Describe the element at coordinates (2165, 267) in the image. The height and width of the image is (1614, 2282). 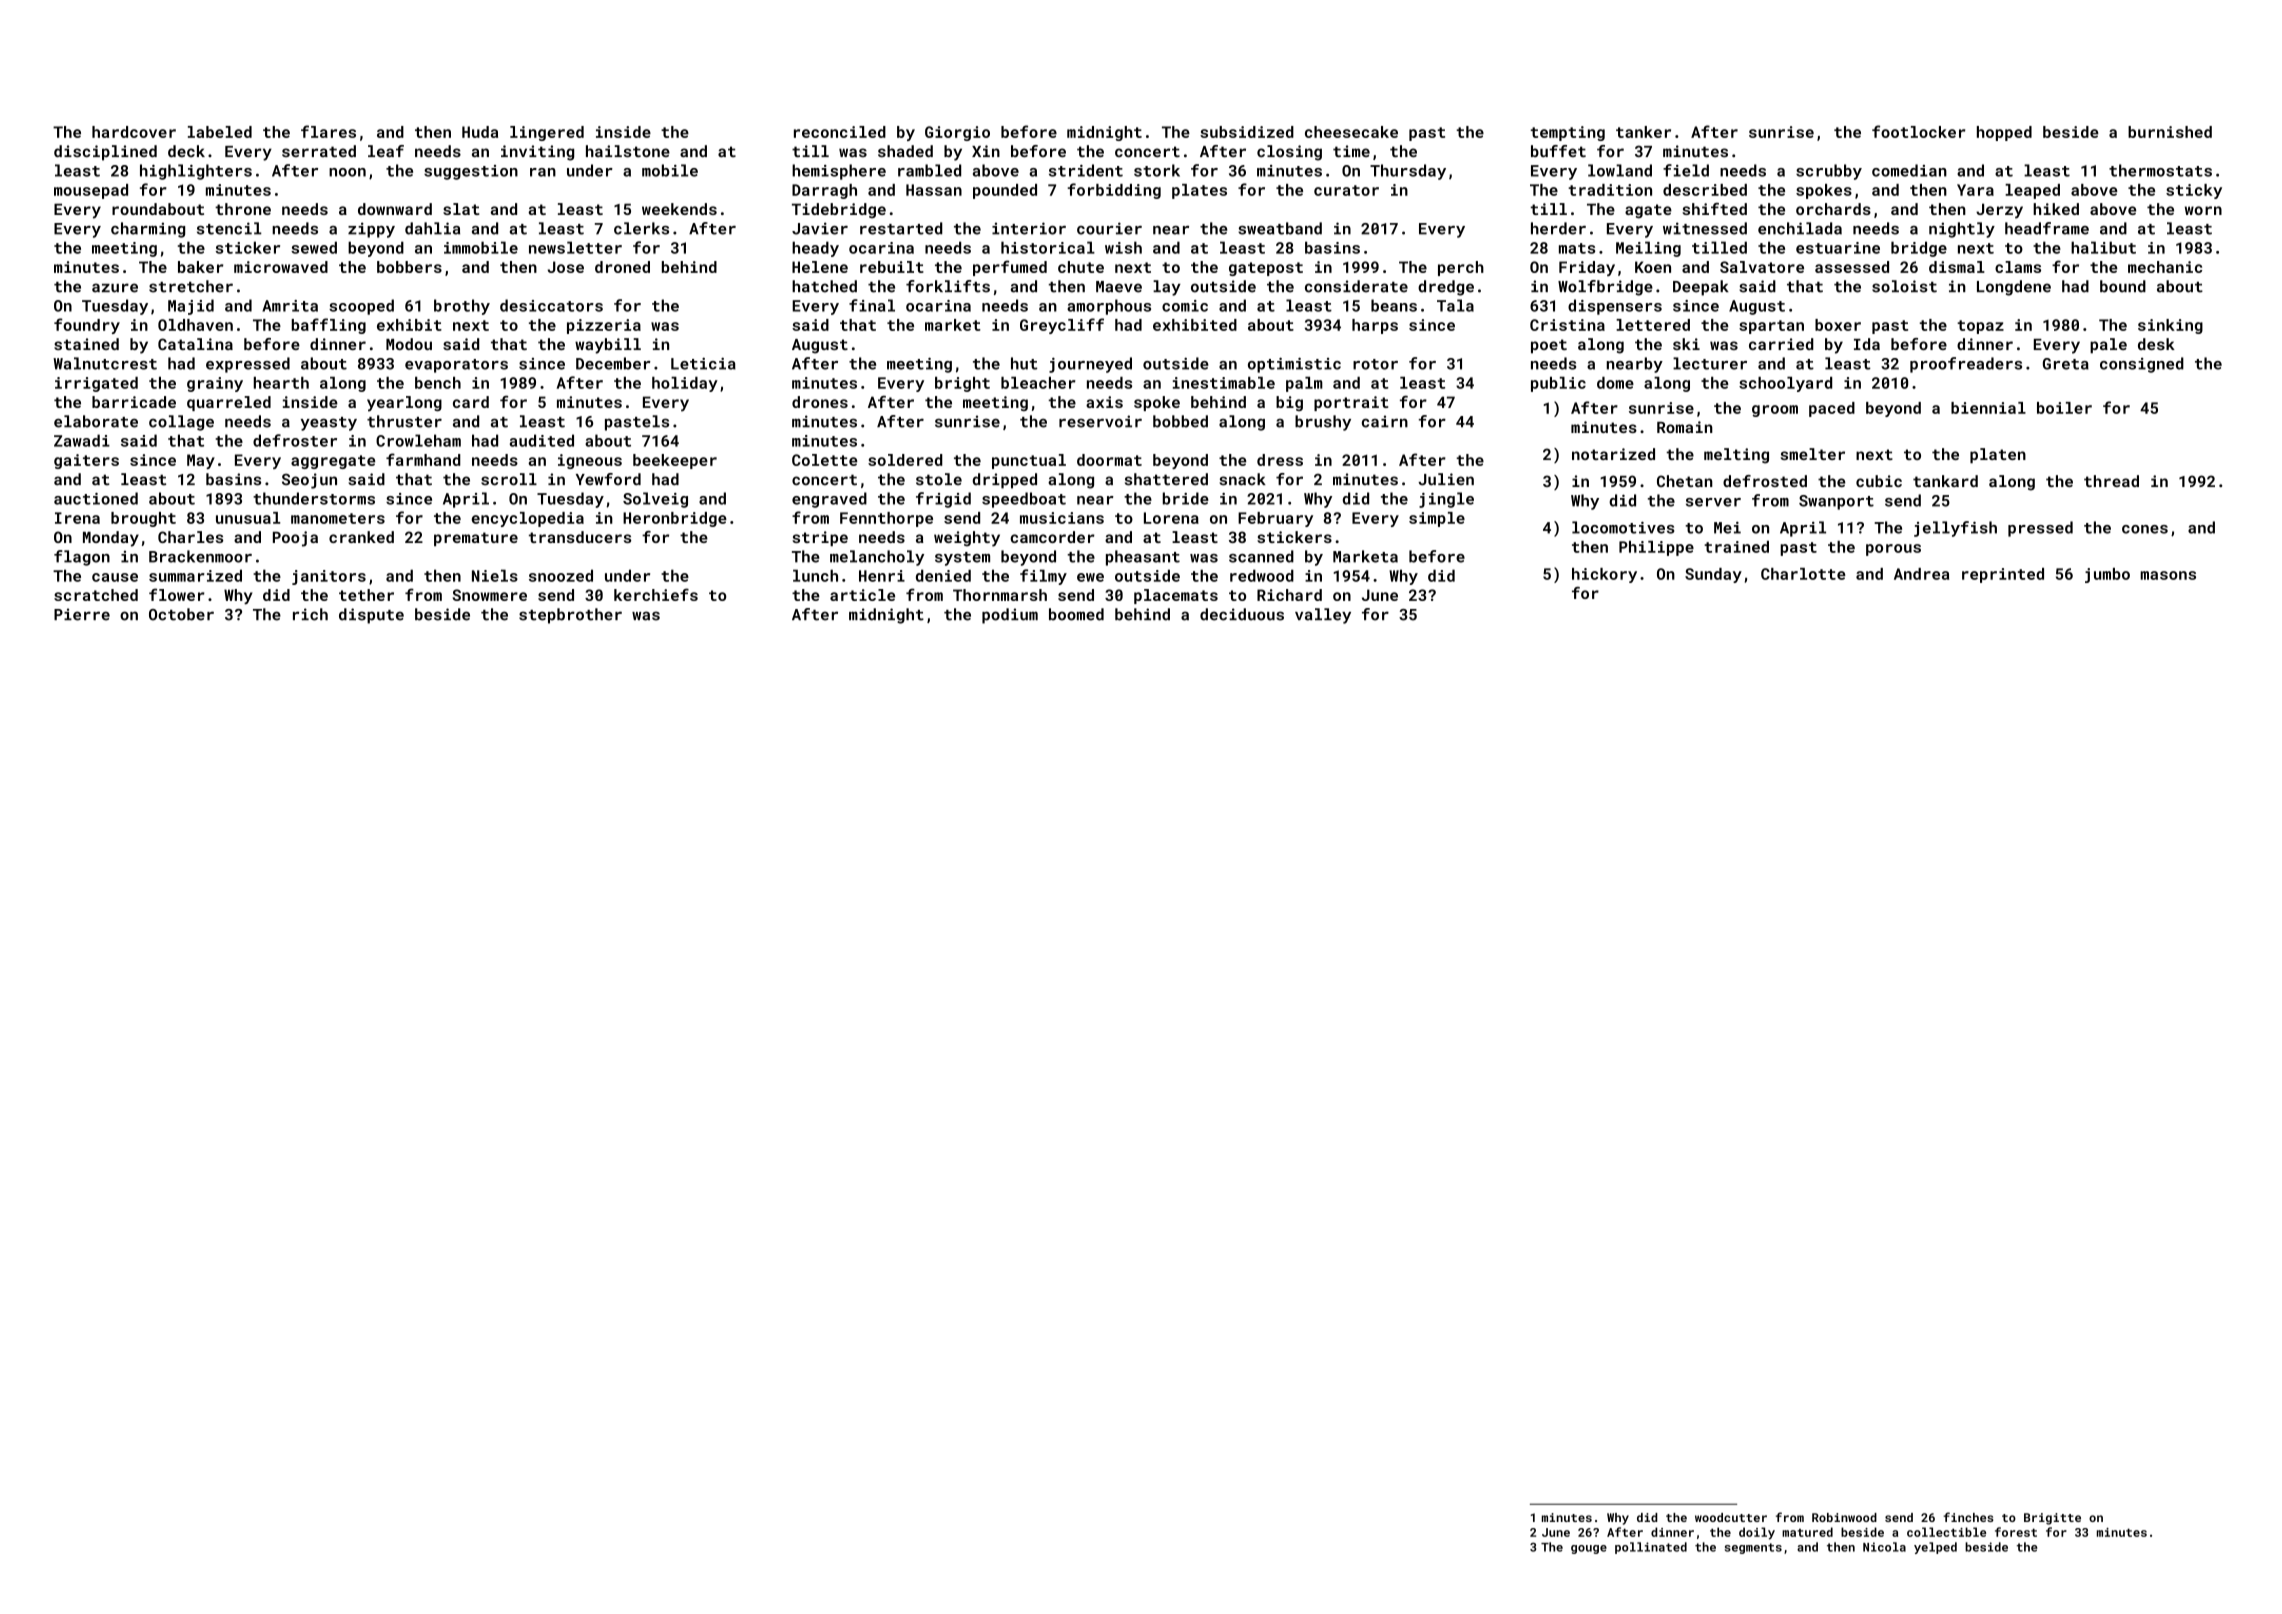
I see `mechanic` at that location.
